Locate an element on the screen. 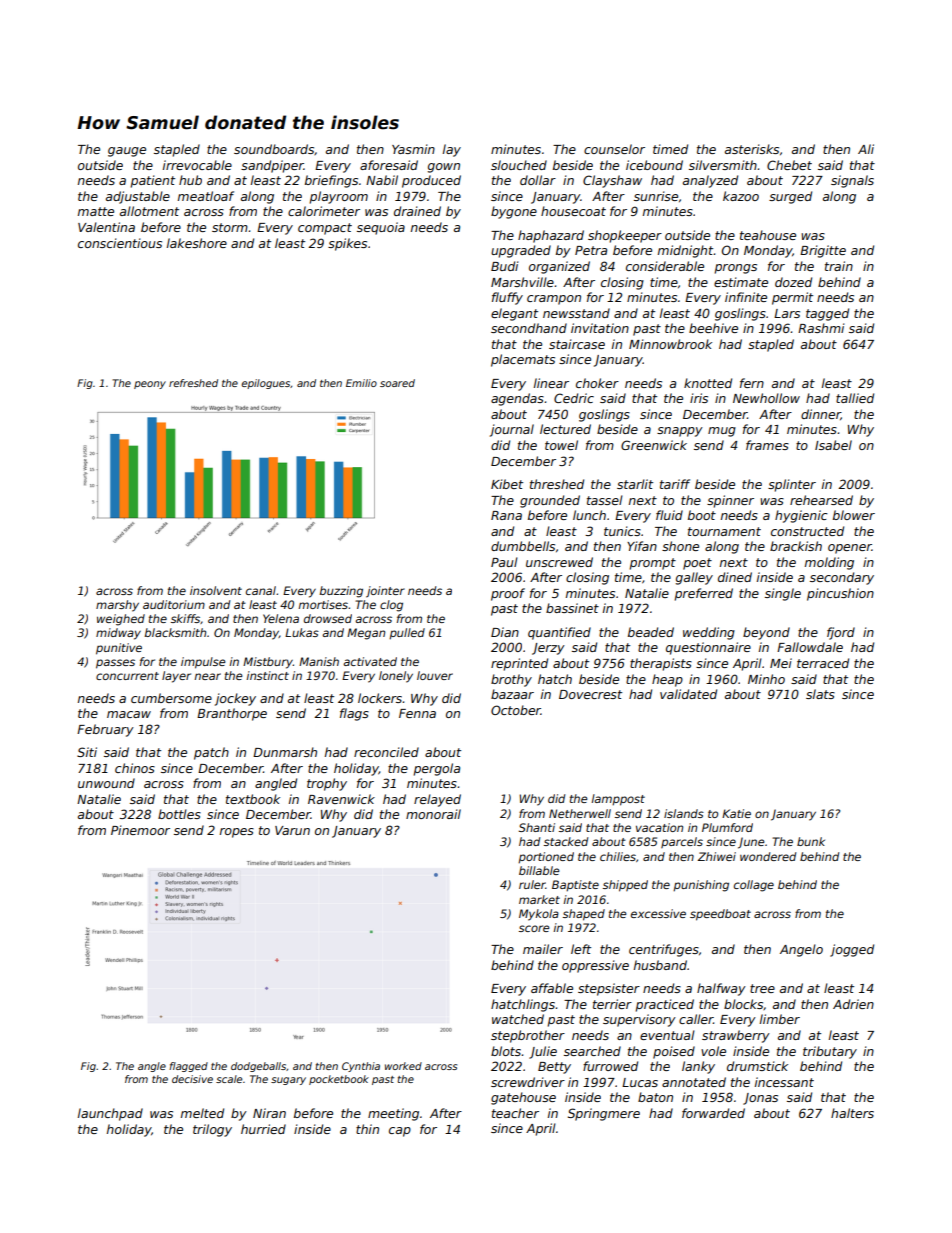 This screenshot has height=1233, width=952. spikes is located at coordinates (347, 244).
